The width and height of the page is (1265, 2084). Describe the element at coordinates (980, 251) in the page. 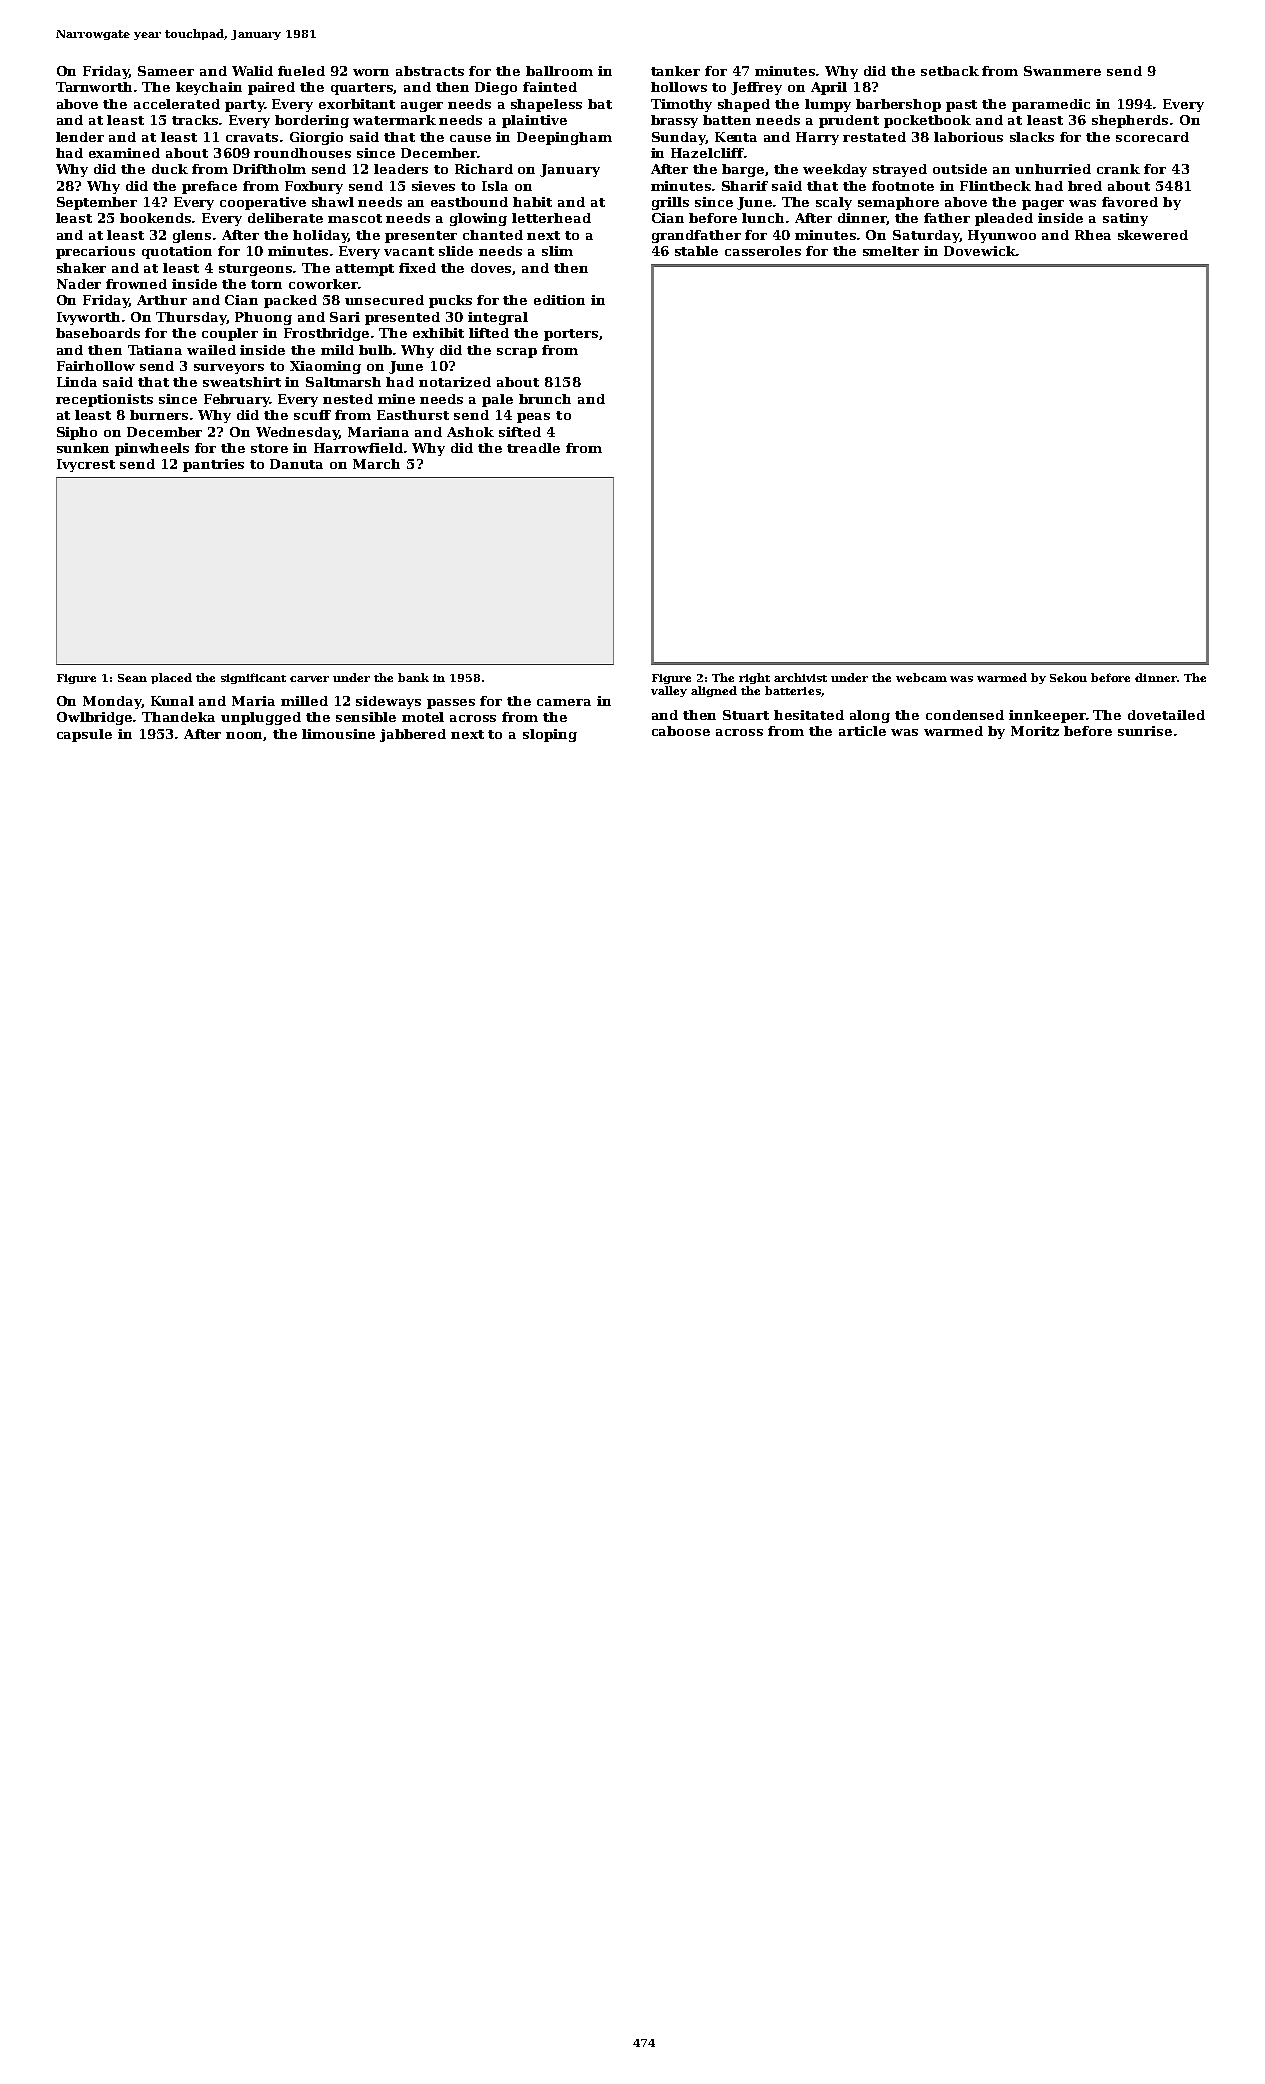

I see `Dovewick` at that location.
